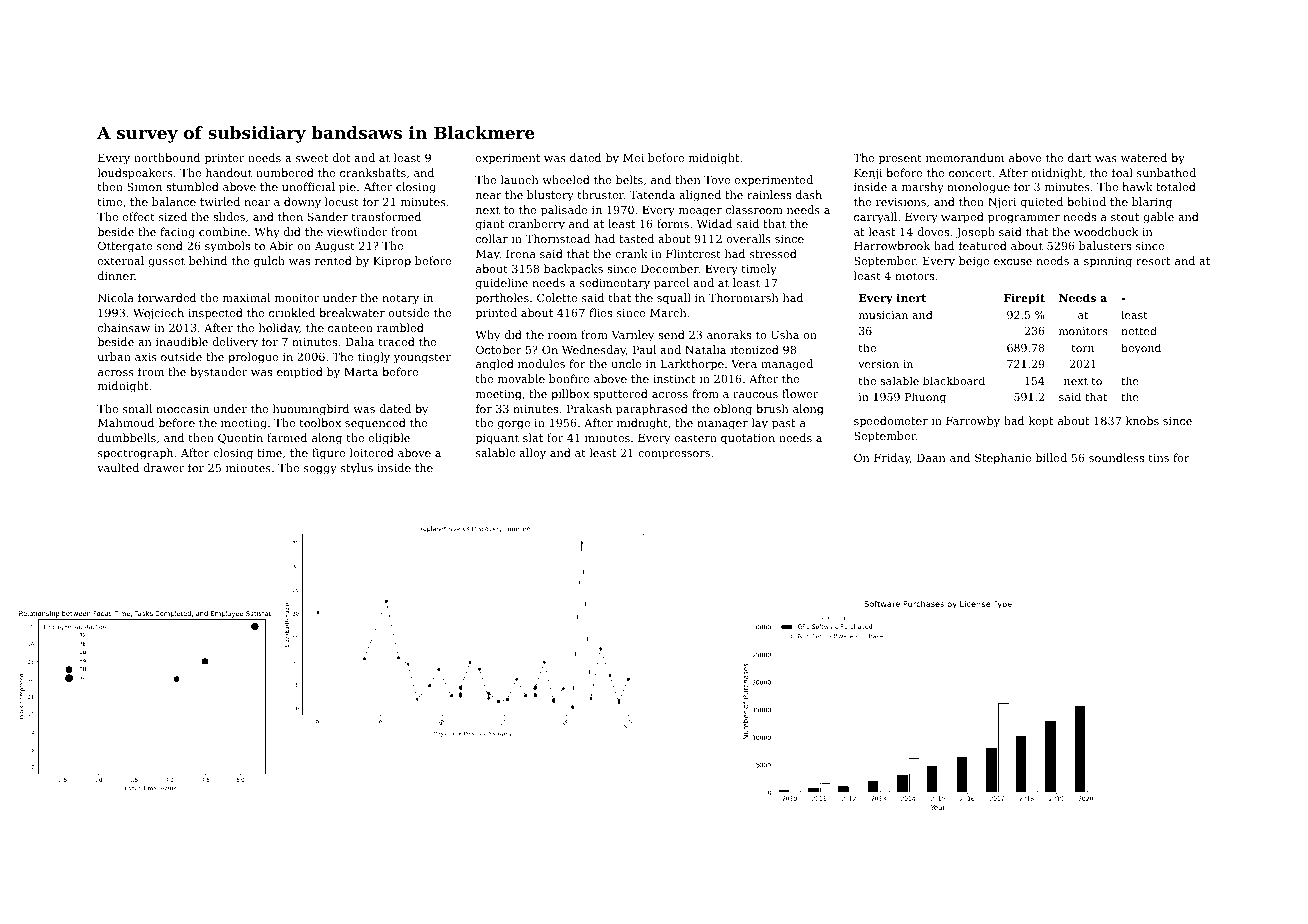 The image size is (1308, 924). I want to click on twirled, so click(220, 201).
